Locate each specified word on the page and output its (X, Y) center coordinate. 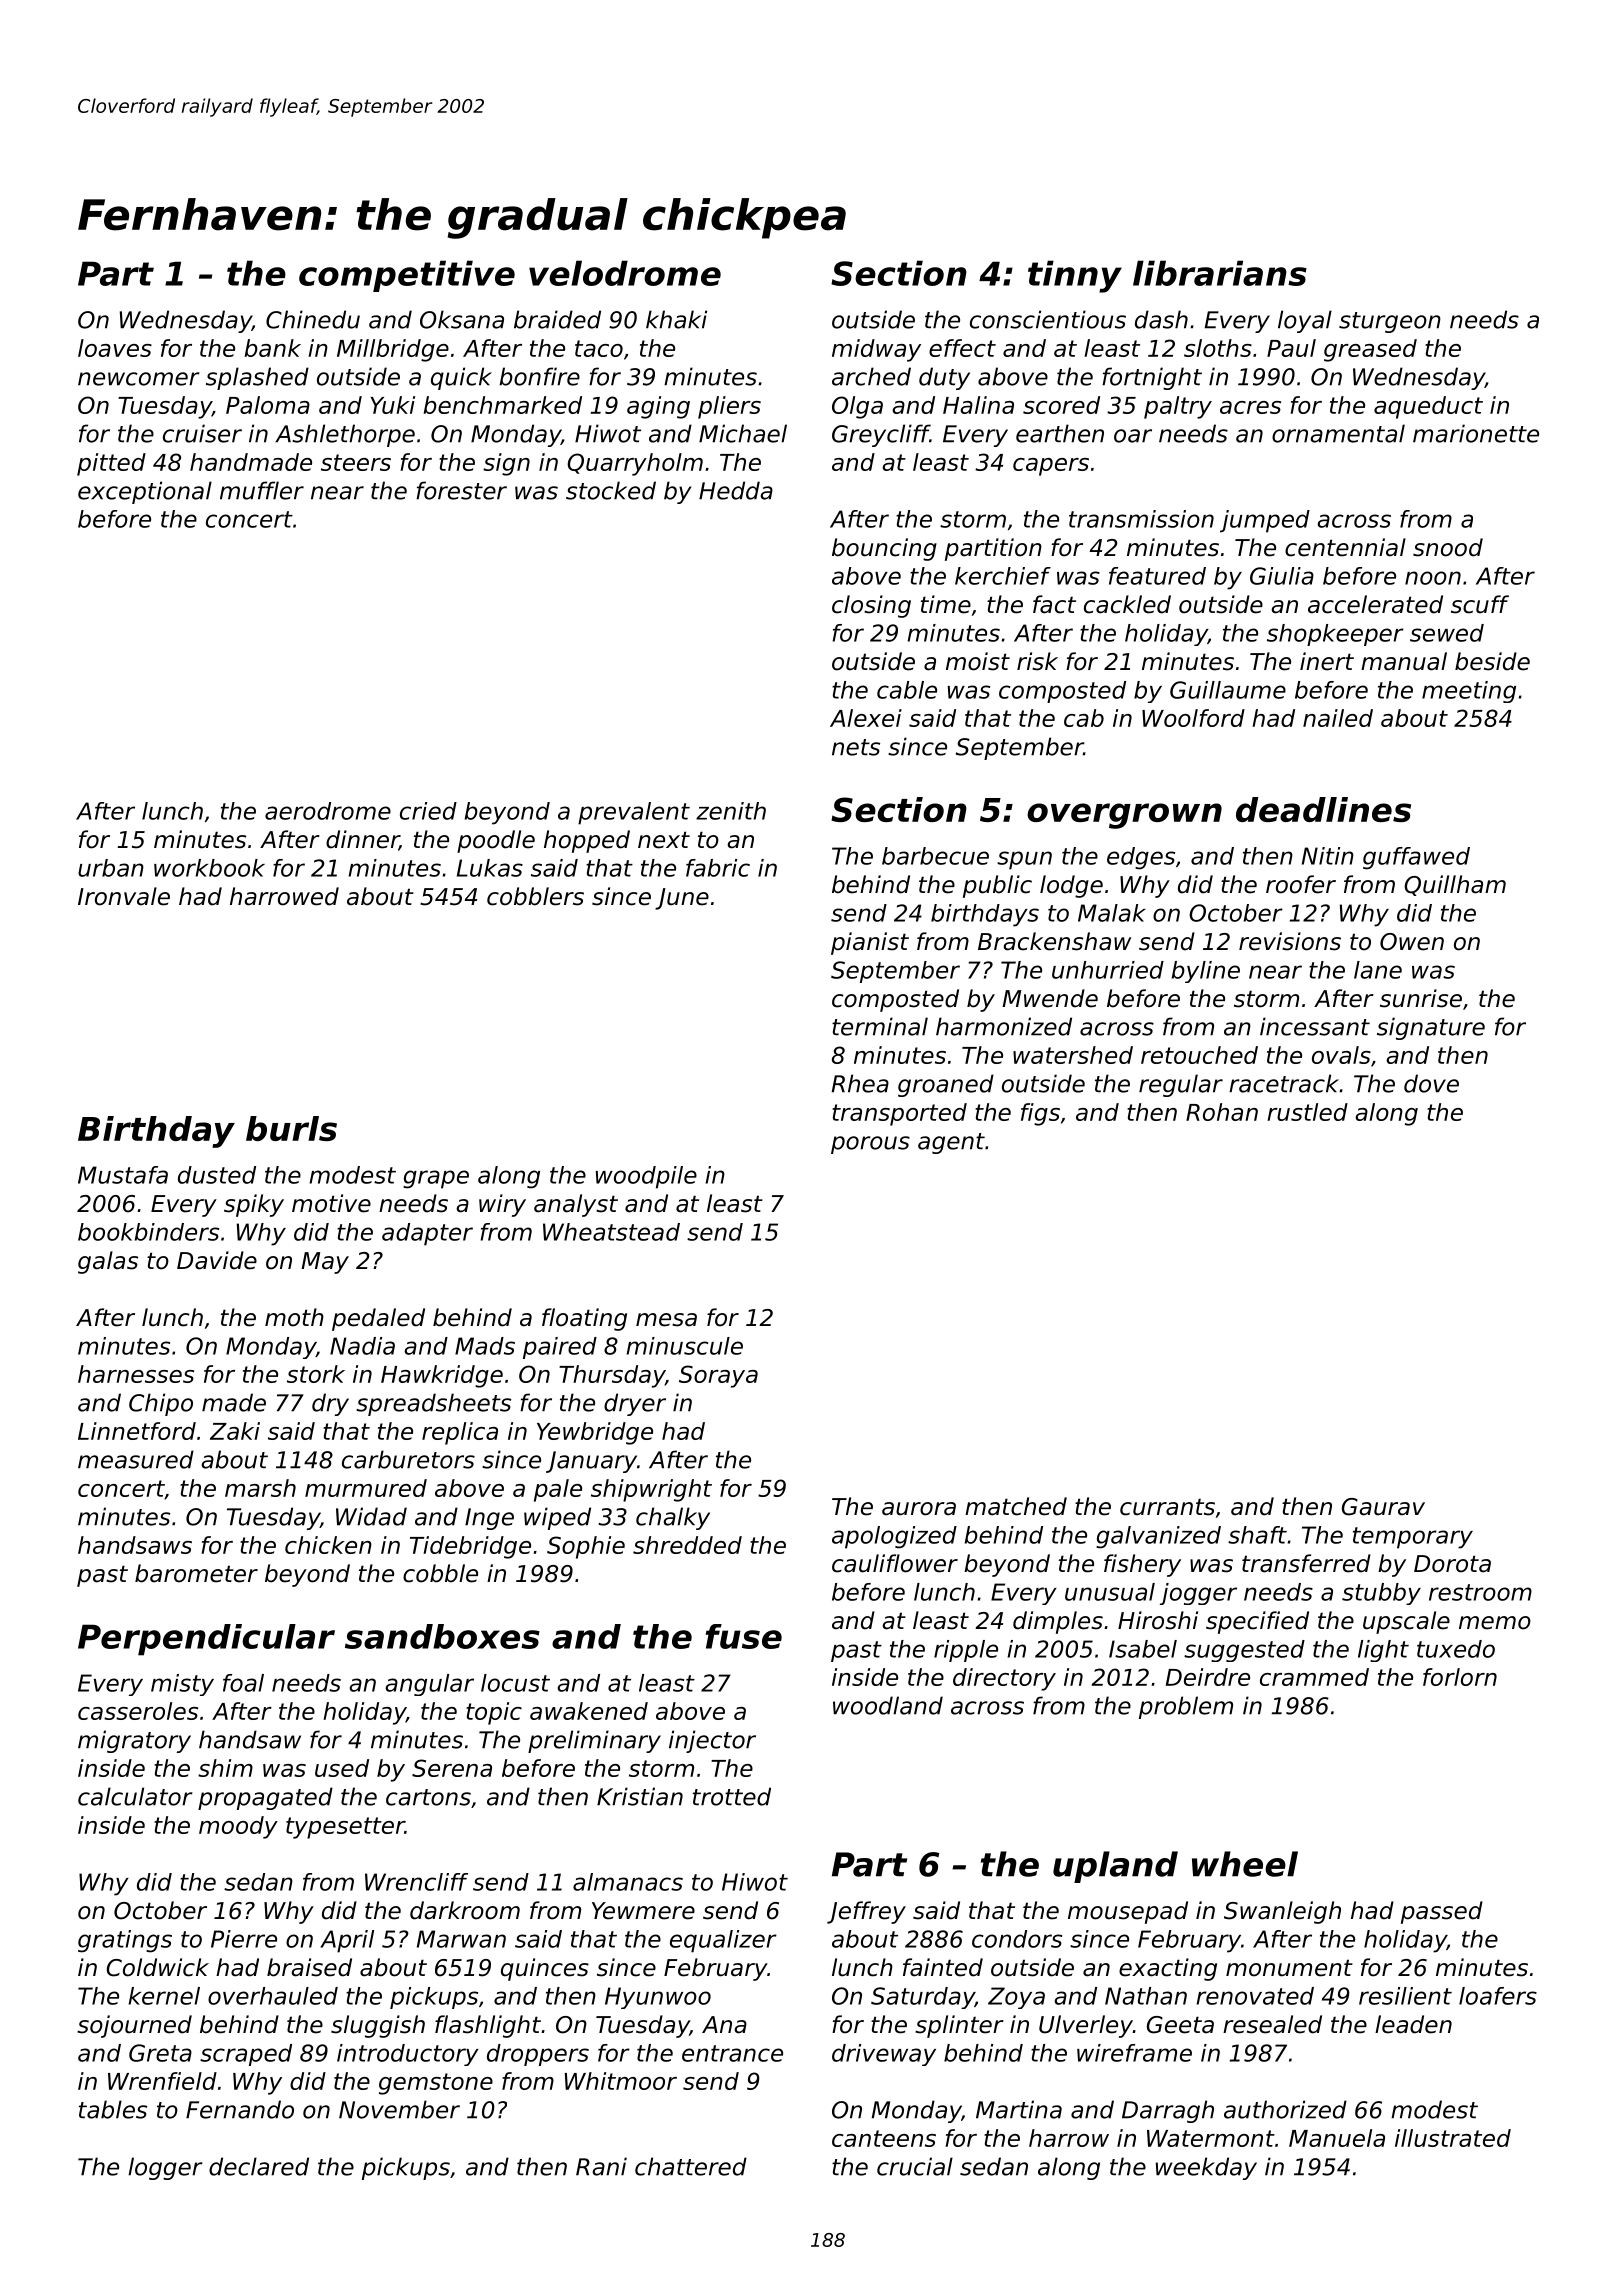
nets (856, 747)
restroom (1480, 1592)
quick (461, 378)
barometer (196, 1573)
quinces (545, 1969)
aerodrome (328, 811)
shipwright (651, 1490)
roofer (1301, 884)
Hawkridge (442, 1376)
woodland (888, 1705)
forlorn (1460, 1677)
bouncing (884, 549)
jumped (1265, 521)
